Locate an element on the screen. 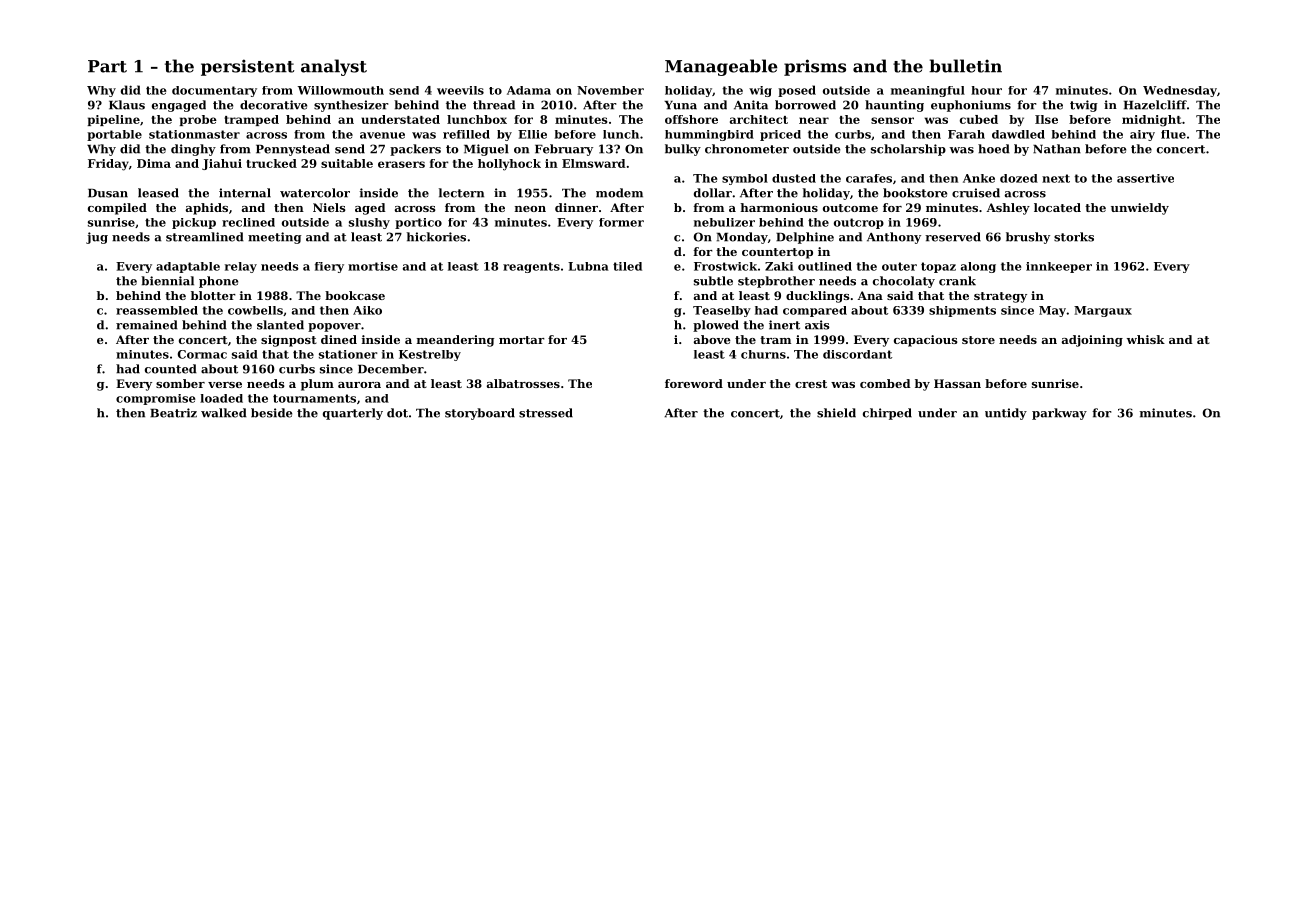  prisms is located at coordinates (815, 67).
